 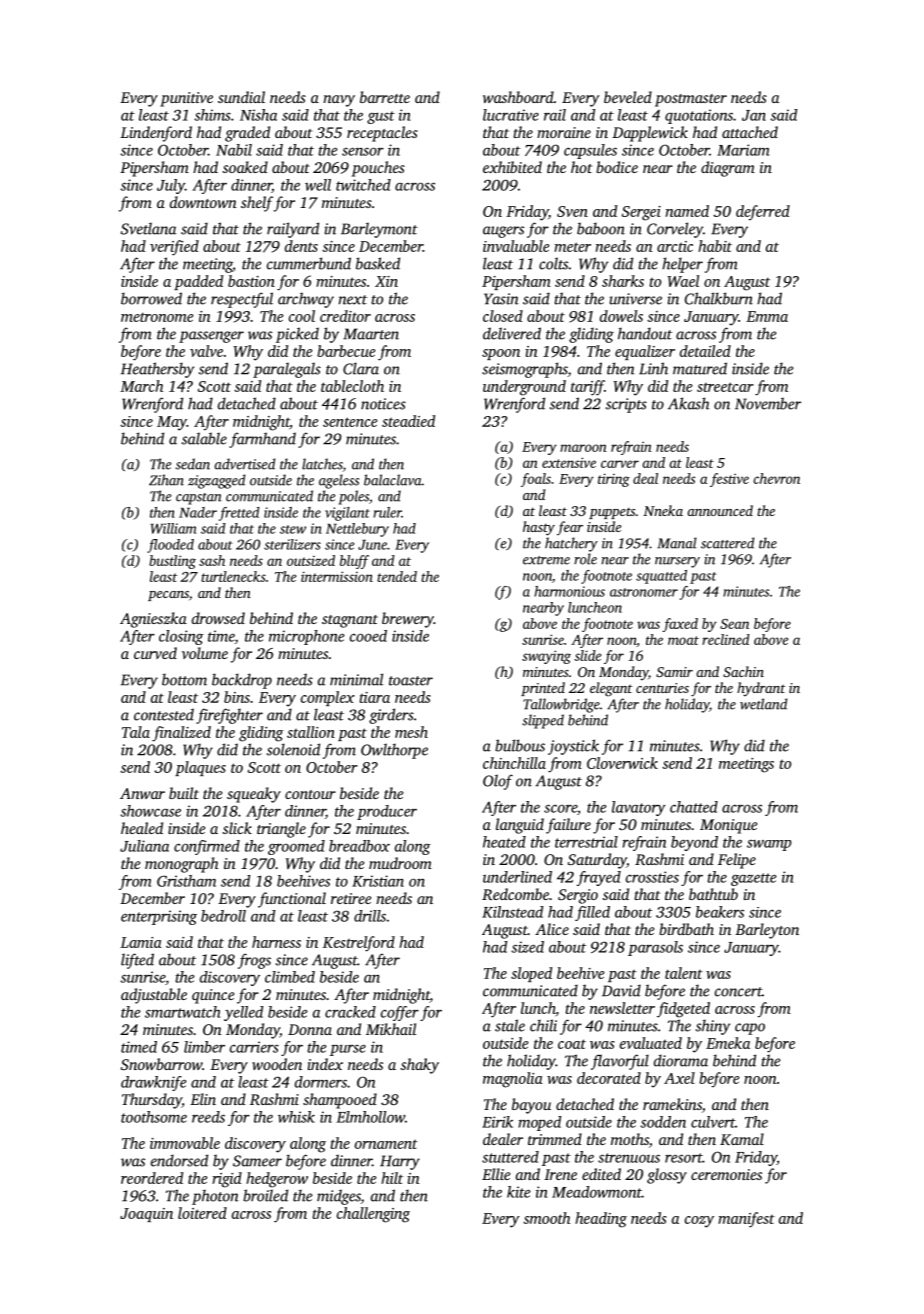 What do you see at coordinates (391, 716) in the screenshot?
I see `girders` at bounding box center [391, 716].
